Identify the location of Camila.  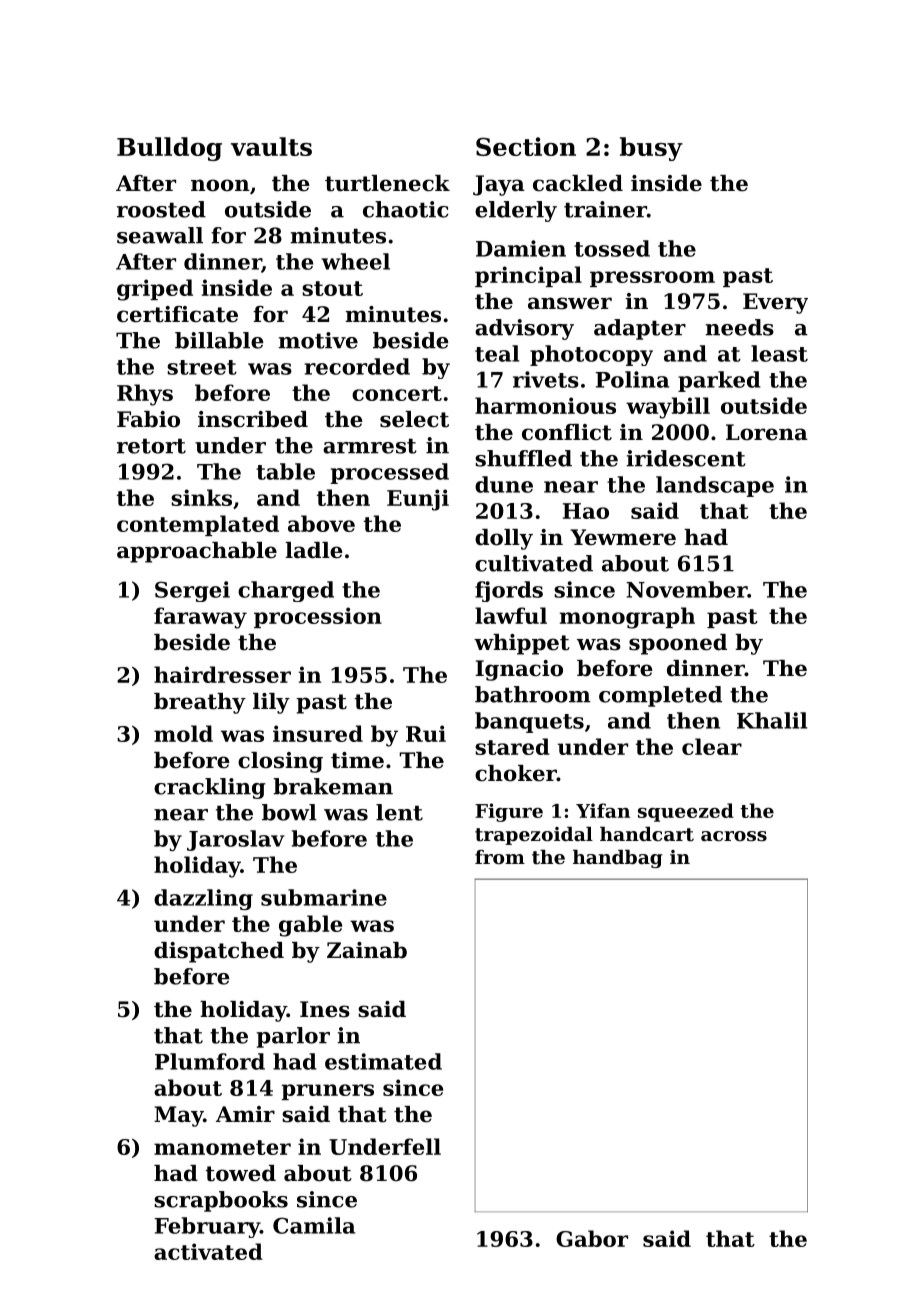
(314, 1225).
